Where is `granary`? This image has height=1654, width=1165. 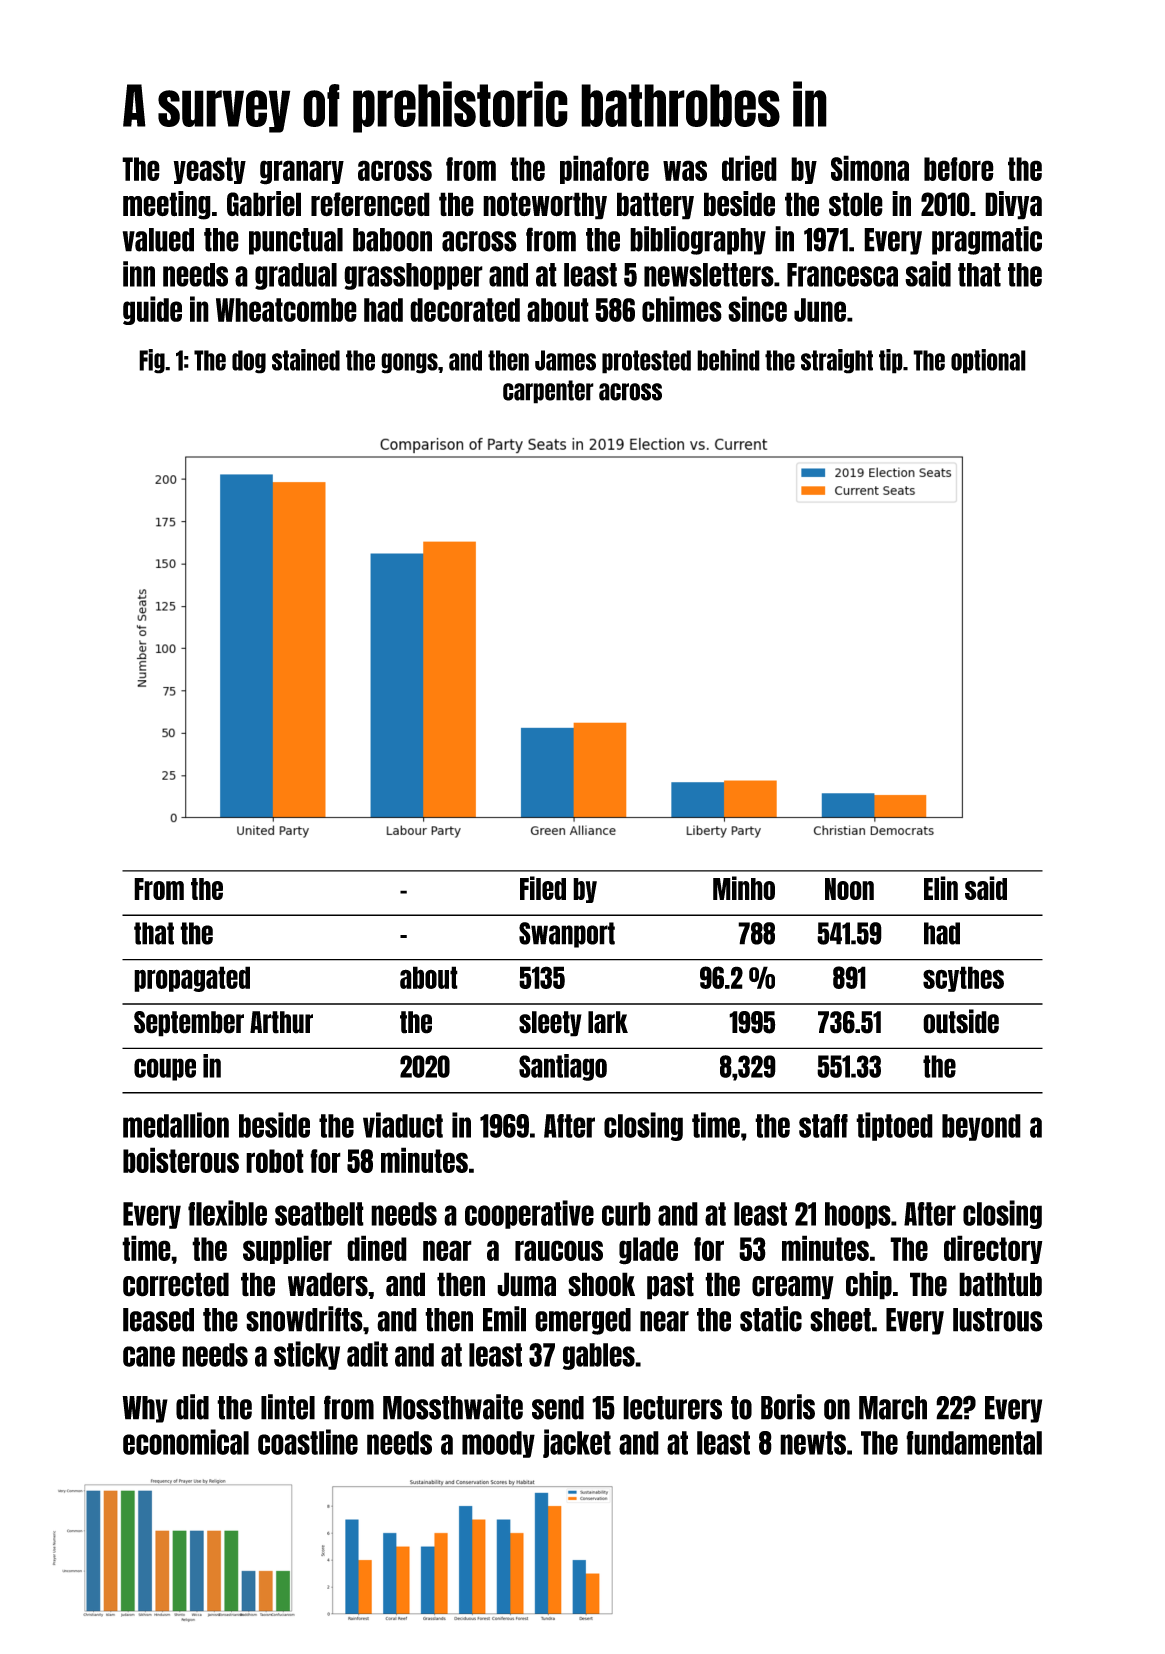
granary is located at coordinates (302, 172).
